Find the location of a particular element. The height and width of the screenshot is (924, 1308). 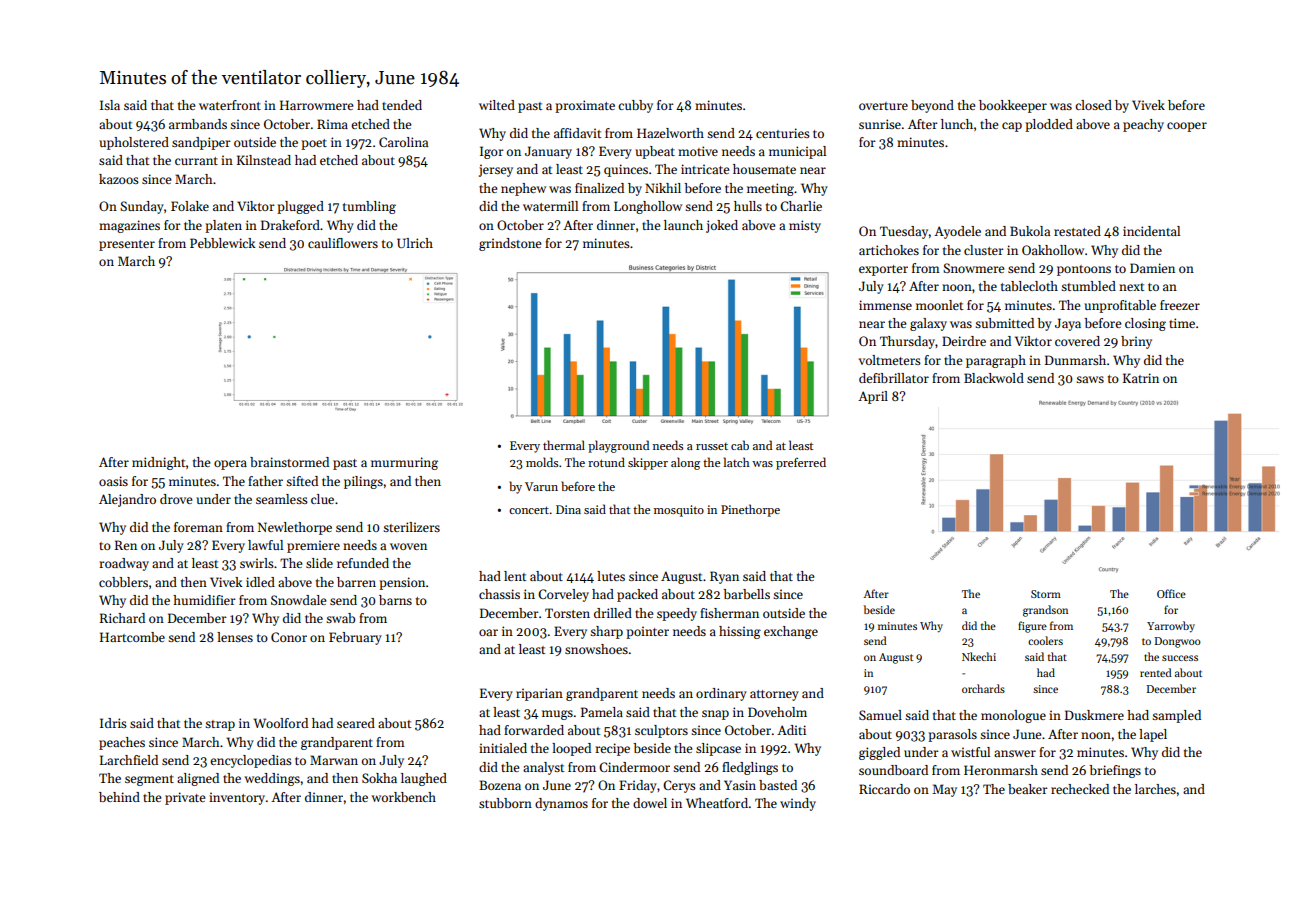

Idris is located at coordinates (113, 723).
